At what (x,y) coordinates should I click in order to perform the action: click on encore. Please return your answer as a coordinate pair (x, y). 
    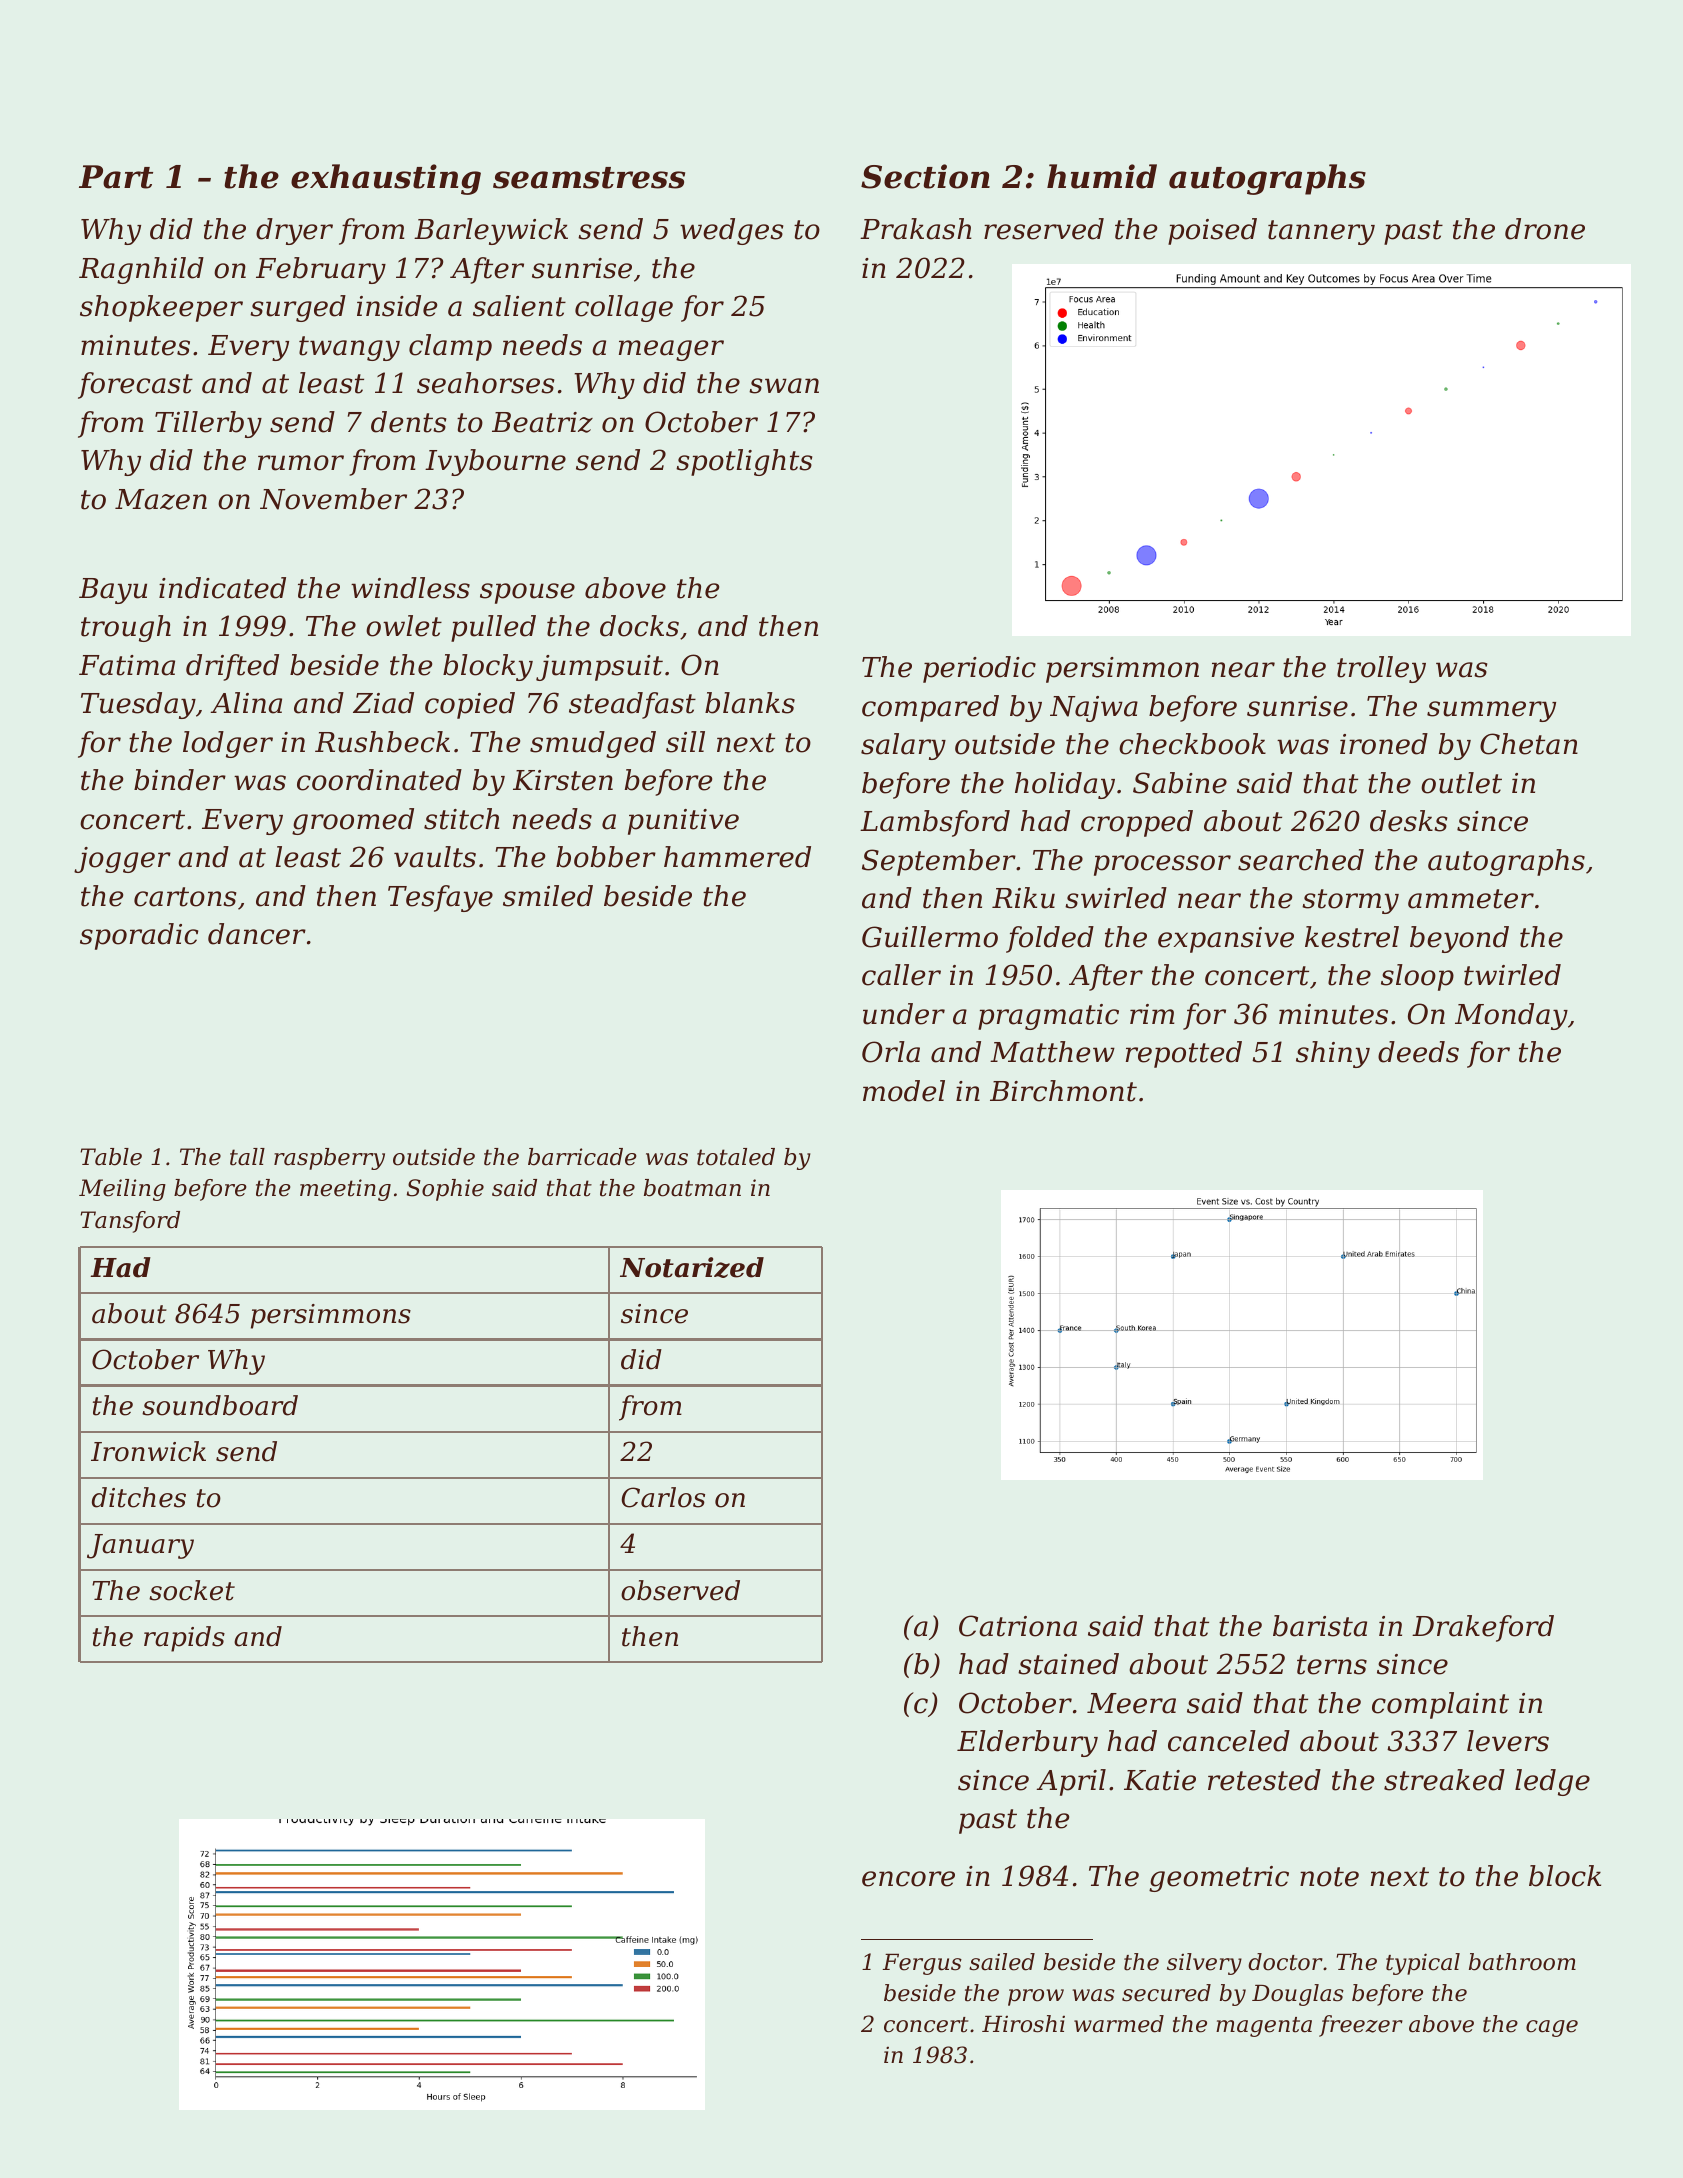
    Looking at the image, I should click on (908, 1879).
